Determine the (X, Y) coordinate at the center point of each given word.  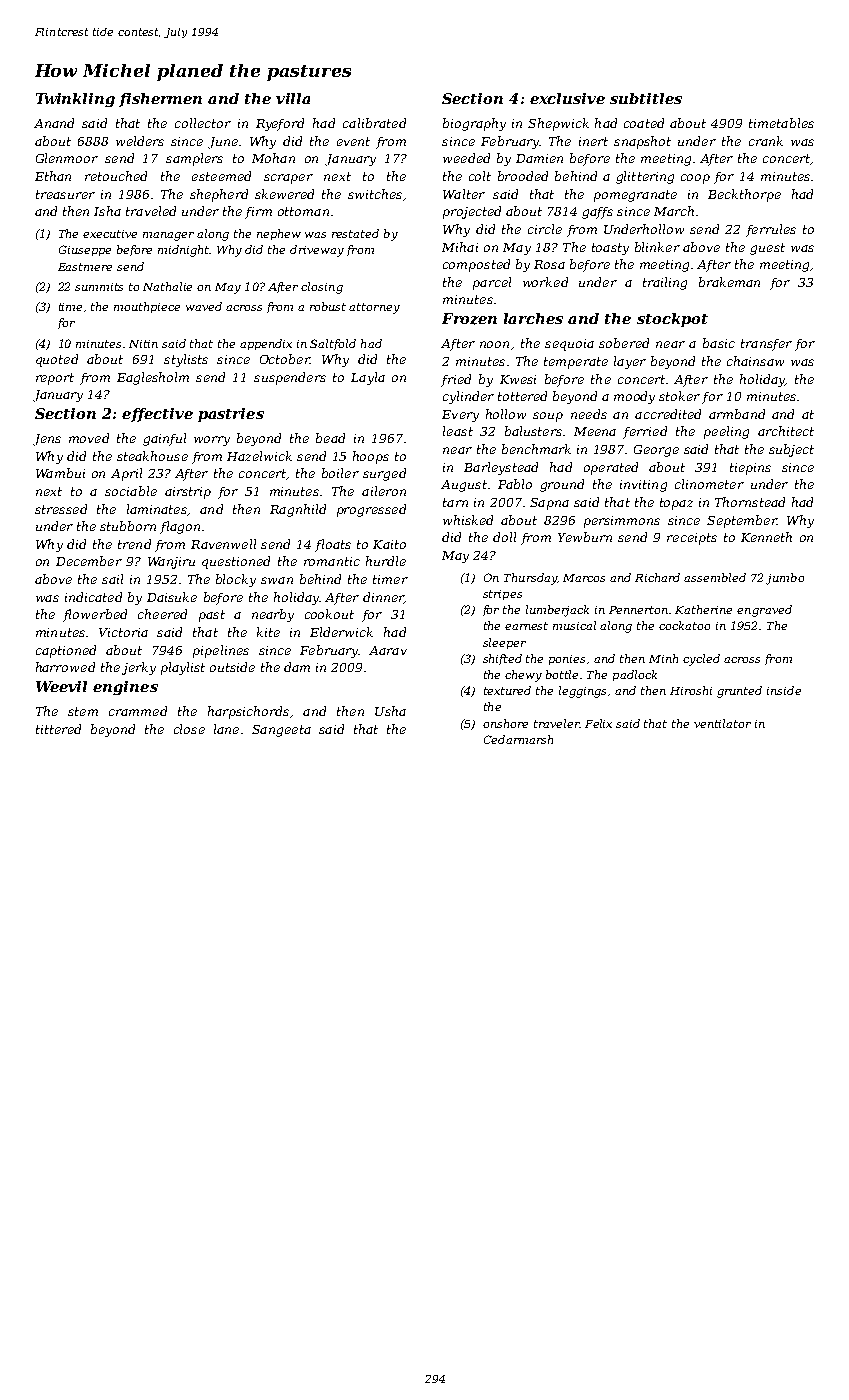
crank (766, 141)
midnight (184, 251)
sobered (624, 343)
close (189, 729)
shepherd (219, 195)
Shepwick (558, 124)
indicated (93, 597)
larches (533, 318)
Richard (657, 577)
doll (504, 537)
